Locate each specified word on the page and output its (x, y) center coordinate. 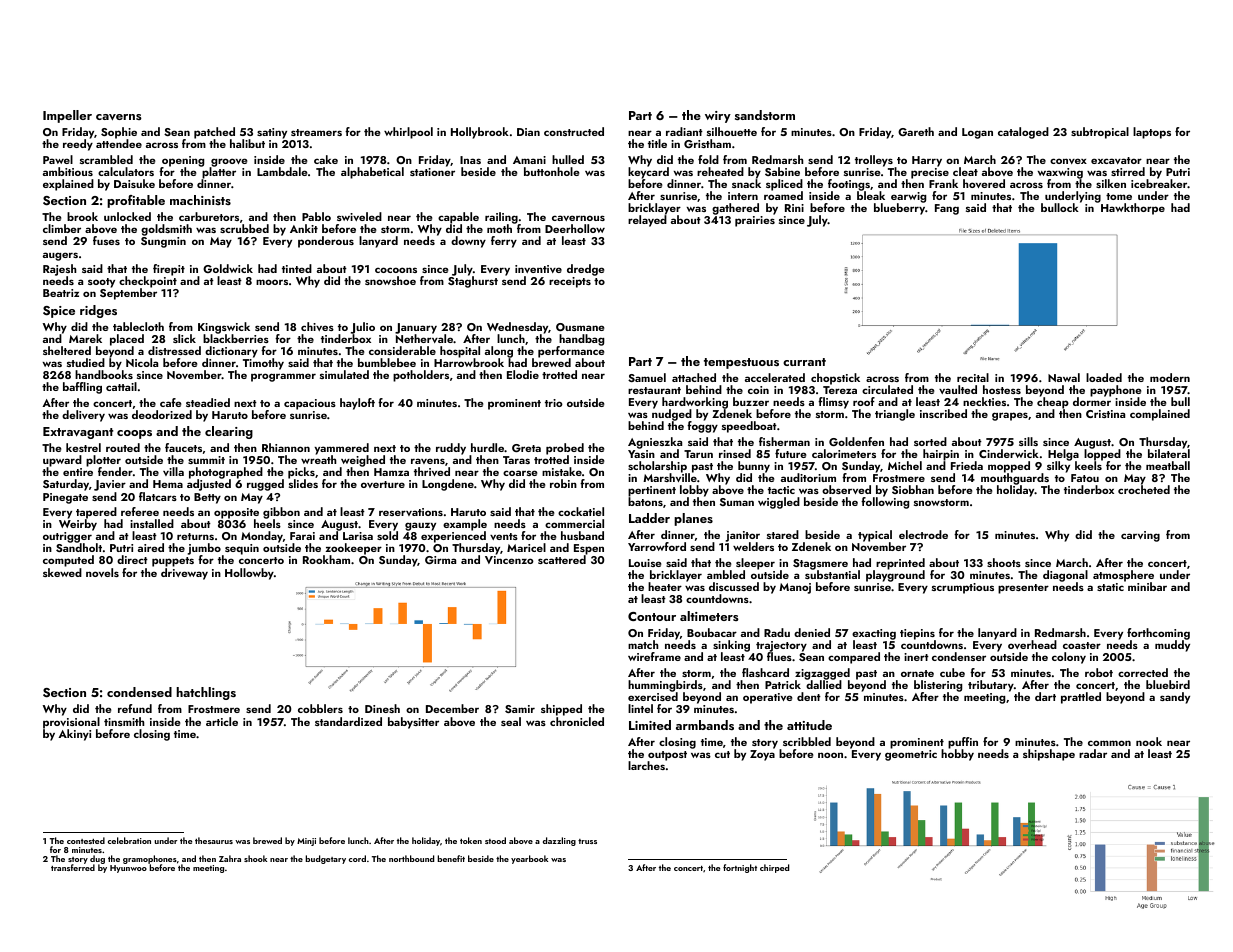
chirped (774, 868)
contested (86, 840)
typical (875, 536)
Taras (516, 460)
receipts (570, 282)
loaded (1104, 377)
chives (317, 326)
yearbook (529, 859)
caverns (119, 117)
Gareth (916, 131)
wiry (718, 117)
